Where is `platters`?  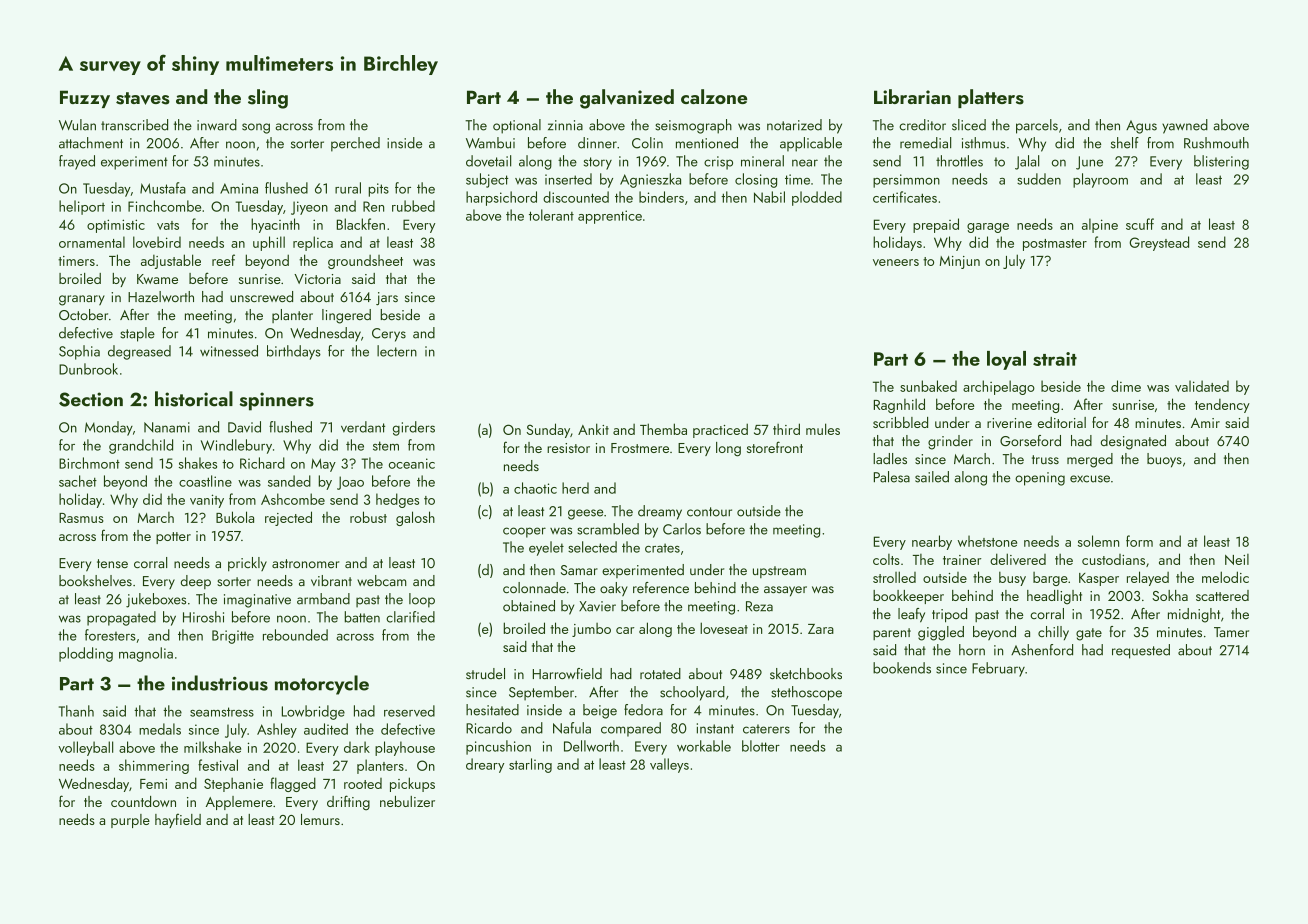
platters is located at coordinates (991, 98).
